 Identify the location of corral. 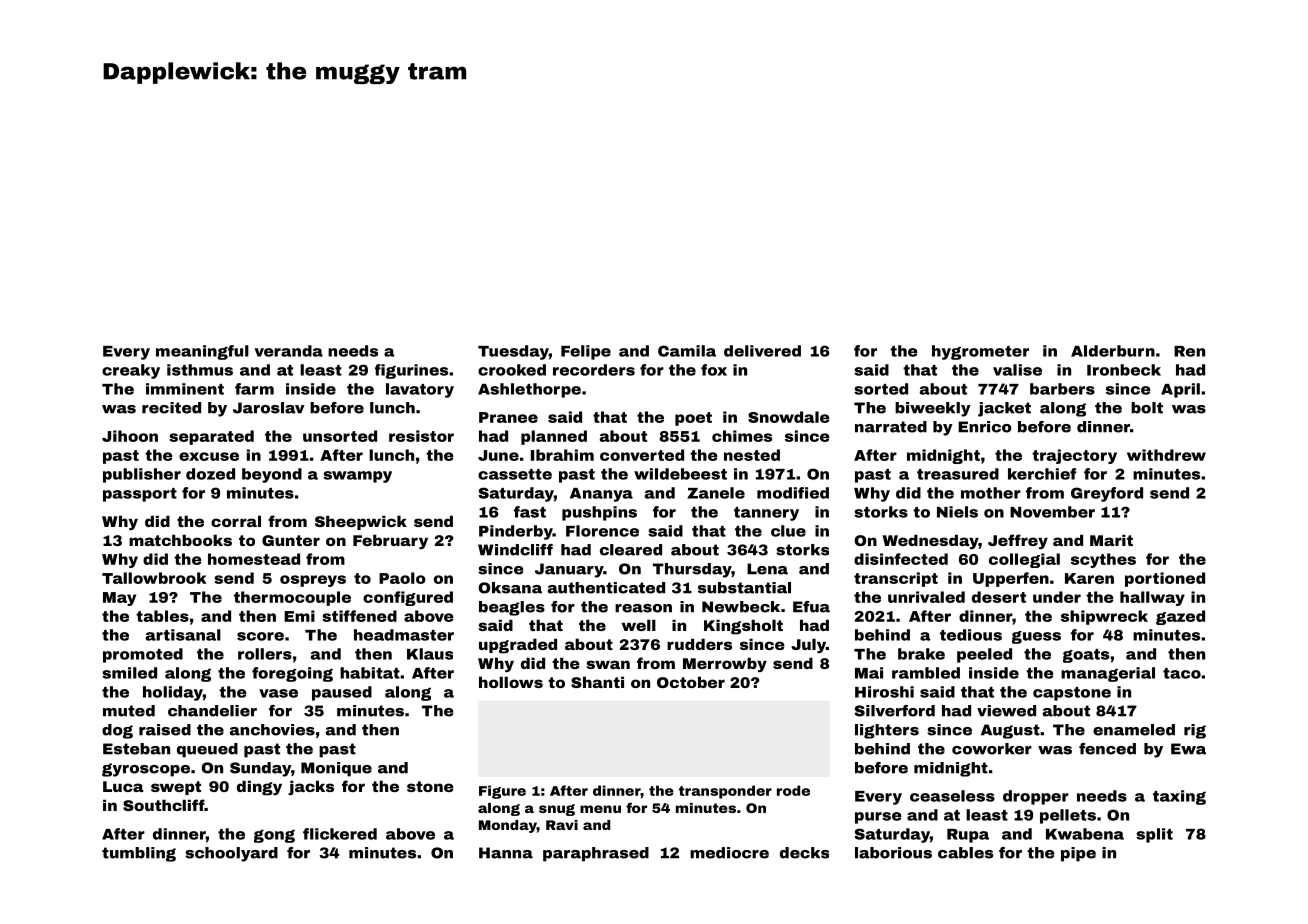
(236, 521).
